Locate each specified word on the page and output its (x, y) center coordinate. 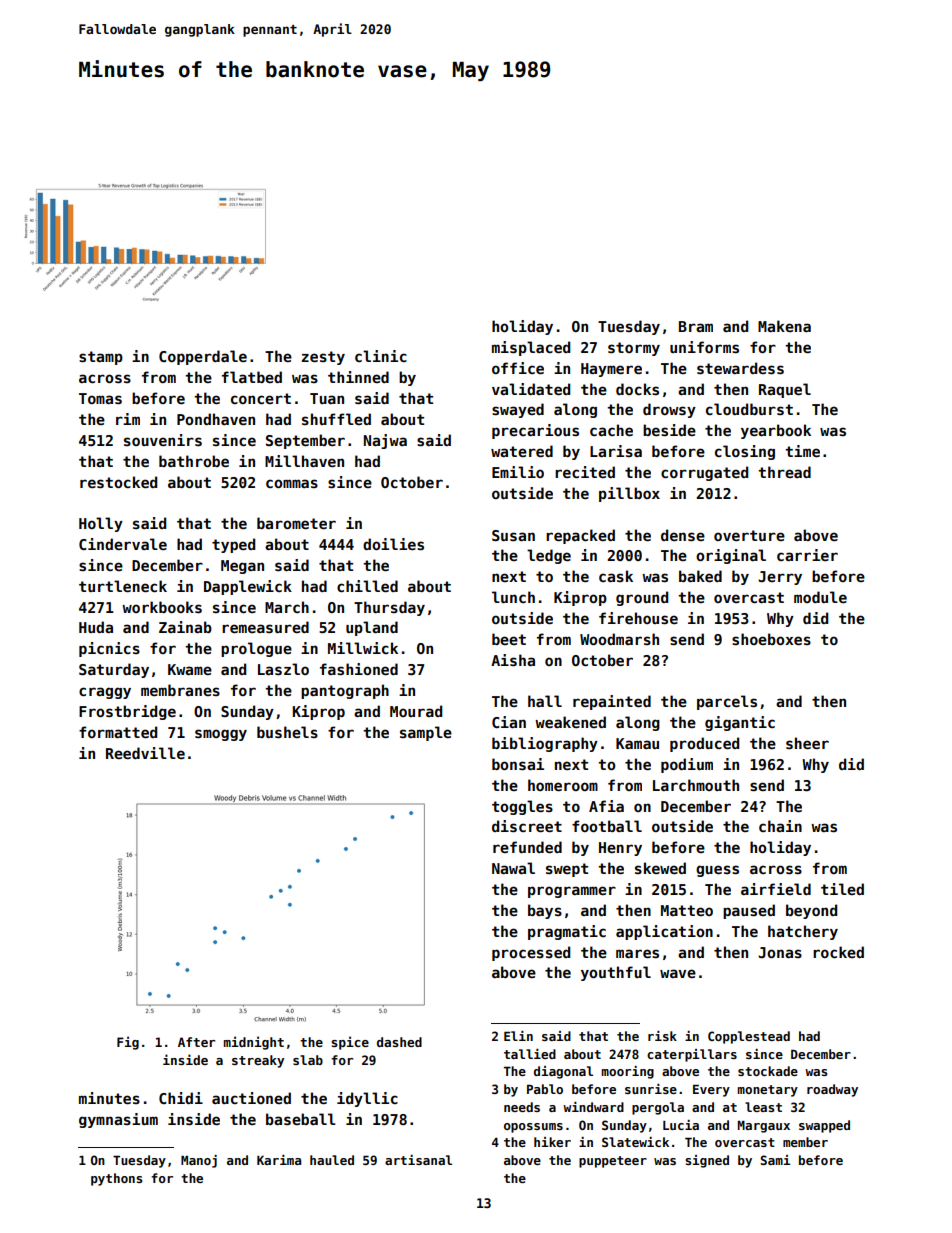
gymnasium (118, 1120)
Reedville (145, 753)
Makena (784, 326)
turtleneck (123, 586)
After (196, 1042)
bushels (287, 732)
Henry (620, 849)
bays (545, 911)
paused (749, 911)
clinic (381, 356)
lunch (513, 597)
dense (683, 535)
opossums (533, 1128)
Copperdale (203, 357)
